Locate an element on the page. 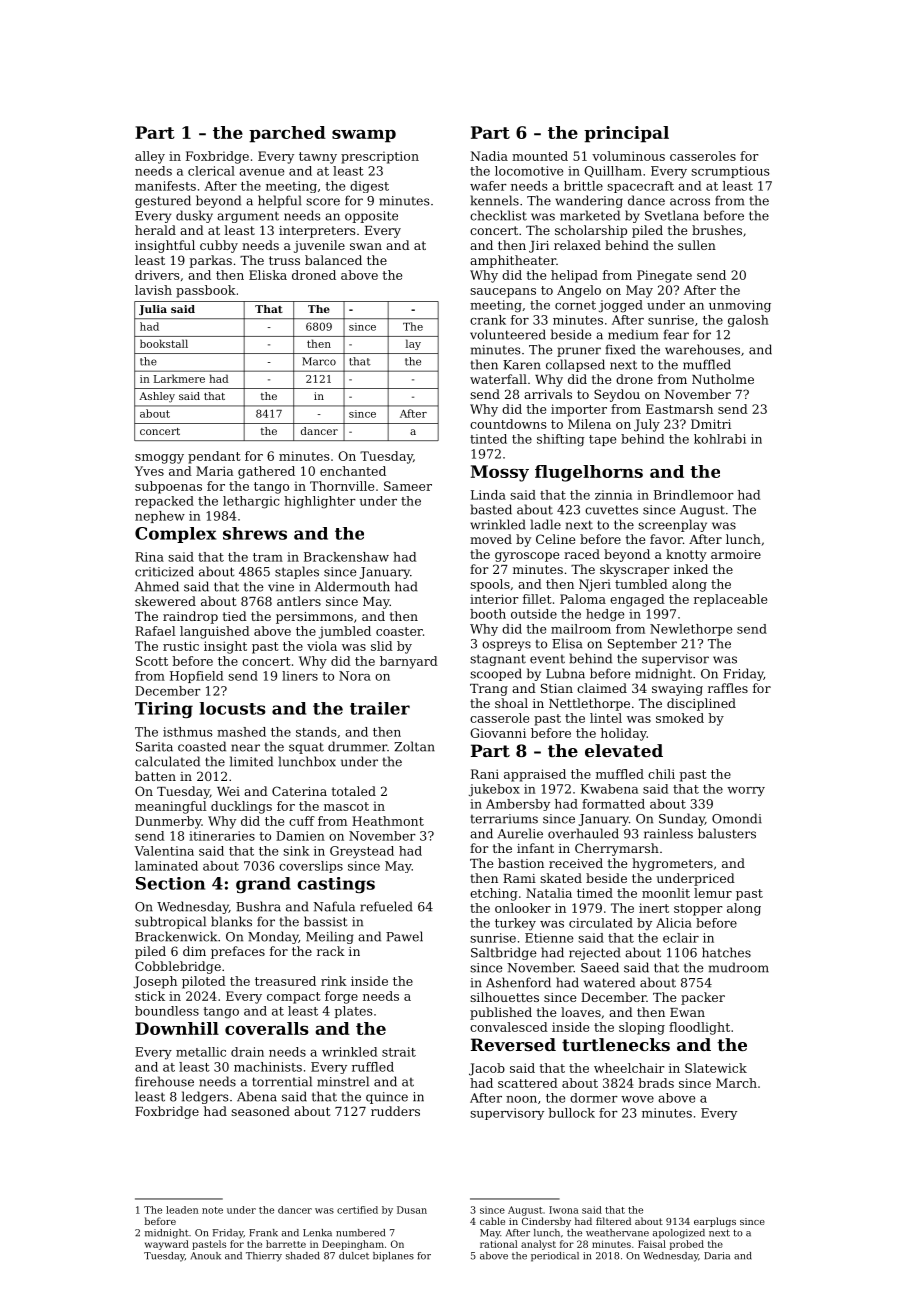  Eastmarsh is located at coordinates (679, 409).
